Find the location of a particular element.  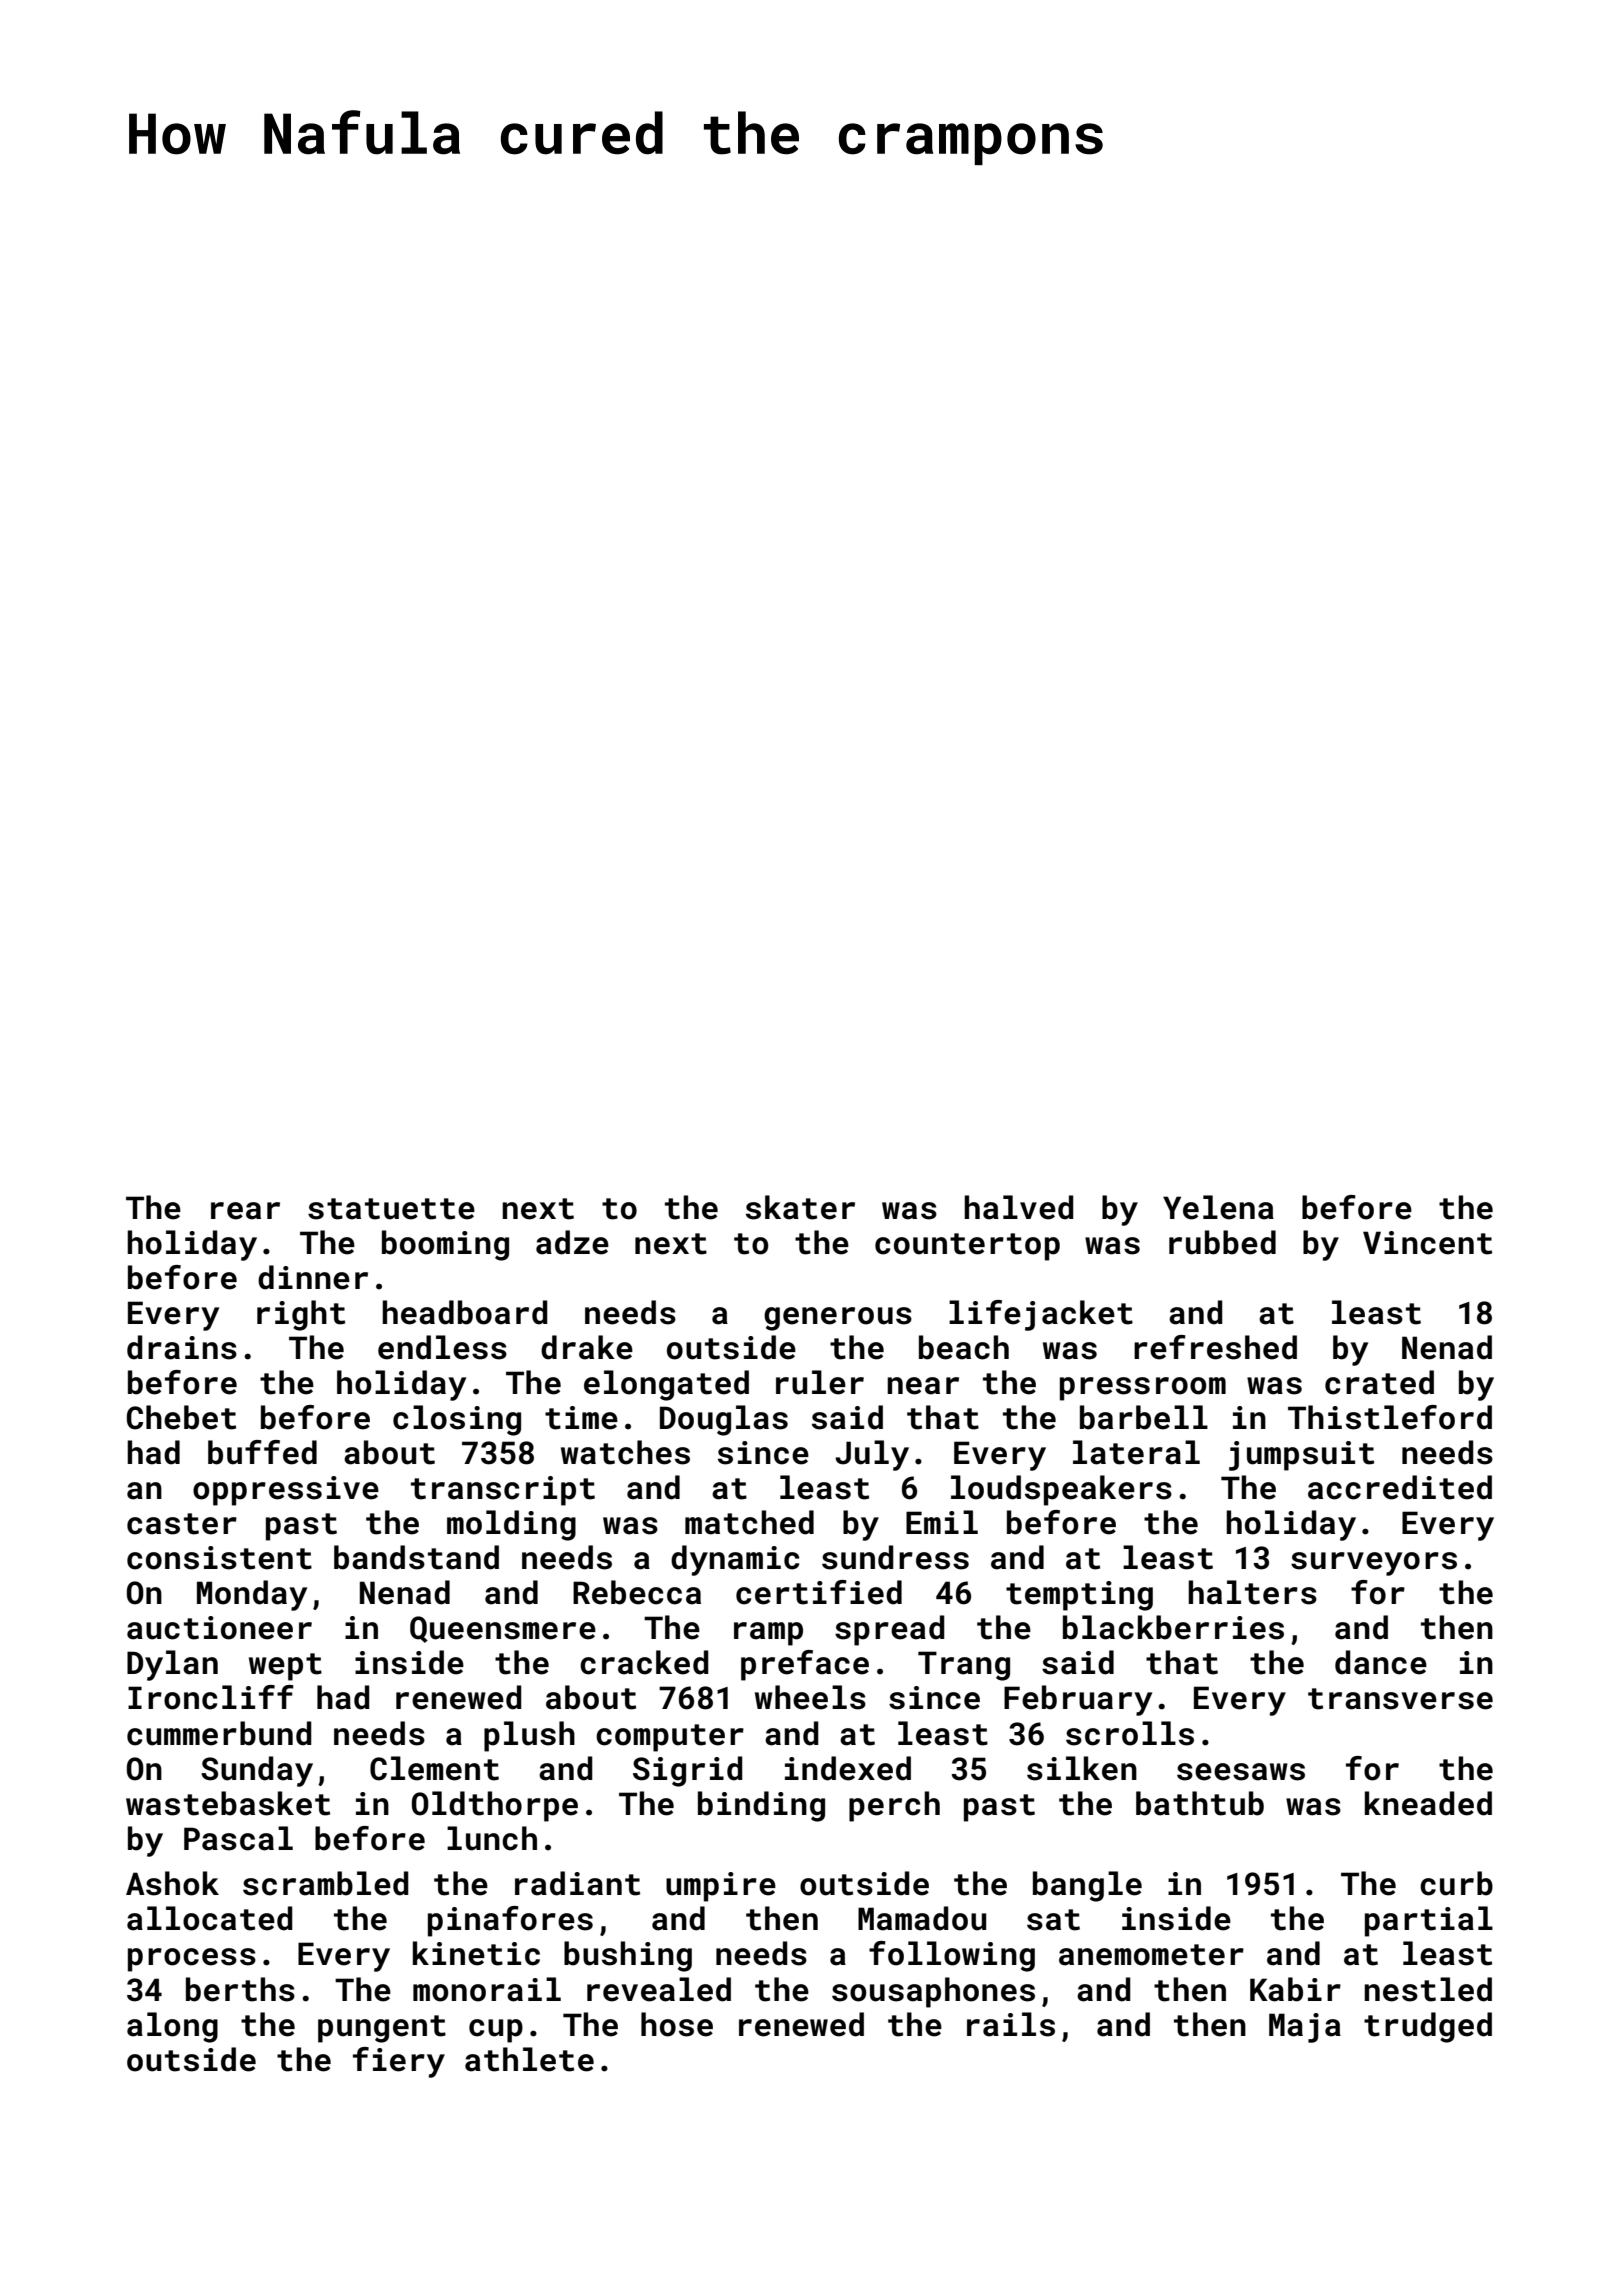

certified is located at coordinates (819, 1592).
